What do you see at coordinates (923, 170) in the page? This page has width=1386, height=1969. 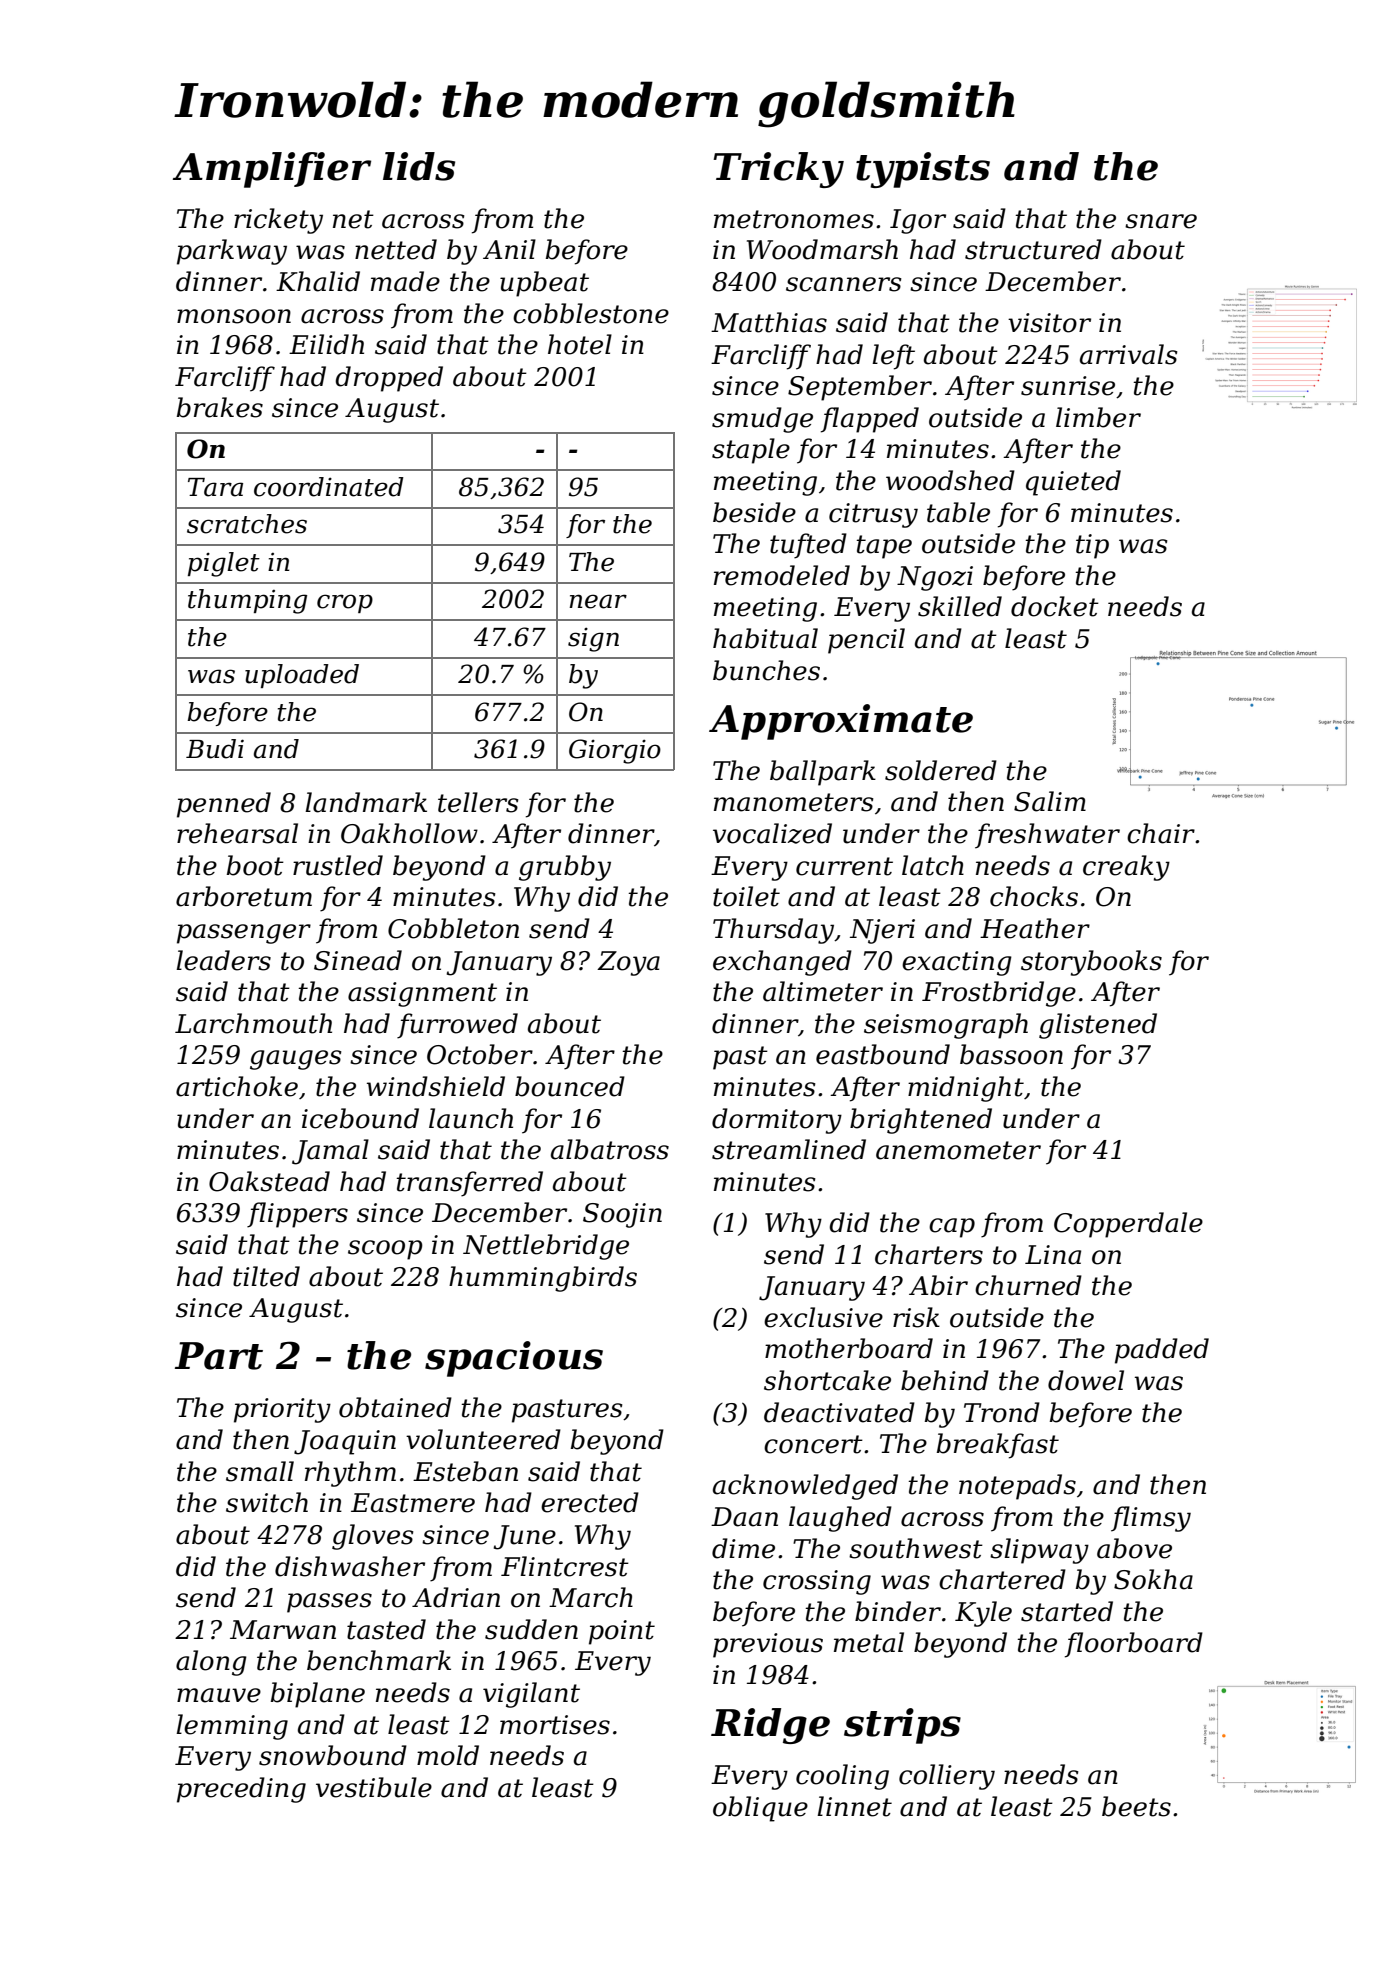 I see `typists` at bounding box center [923, 170].
